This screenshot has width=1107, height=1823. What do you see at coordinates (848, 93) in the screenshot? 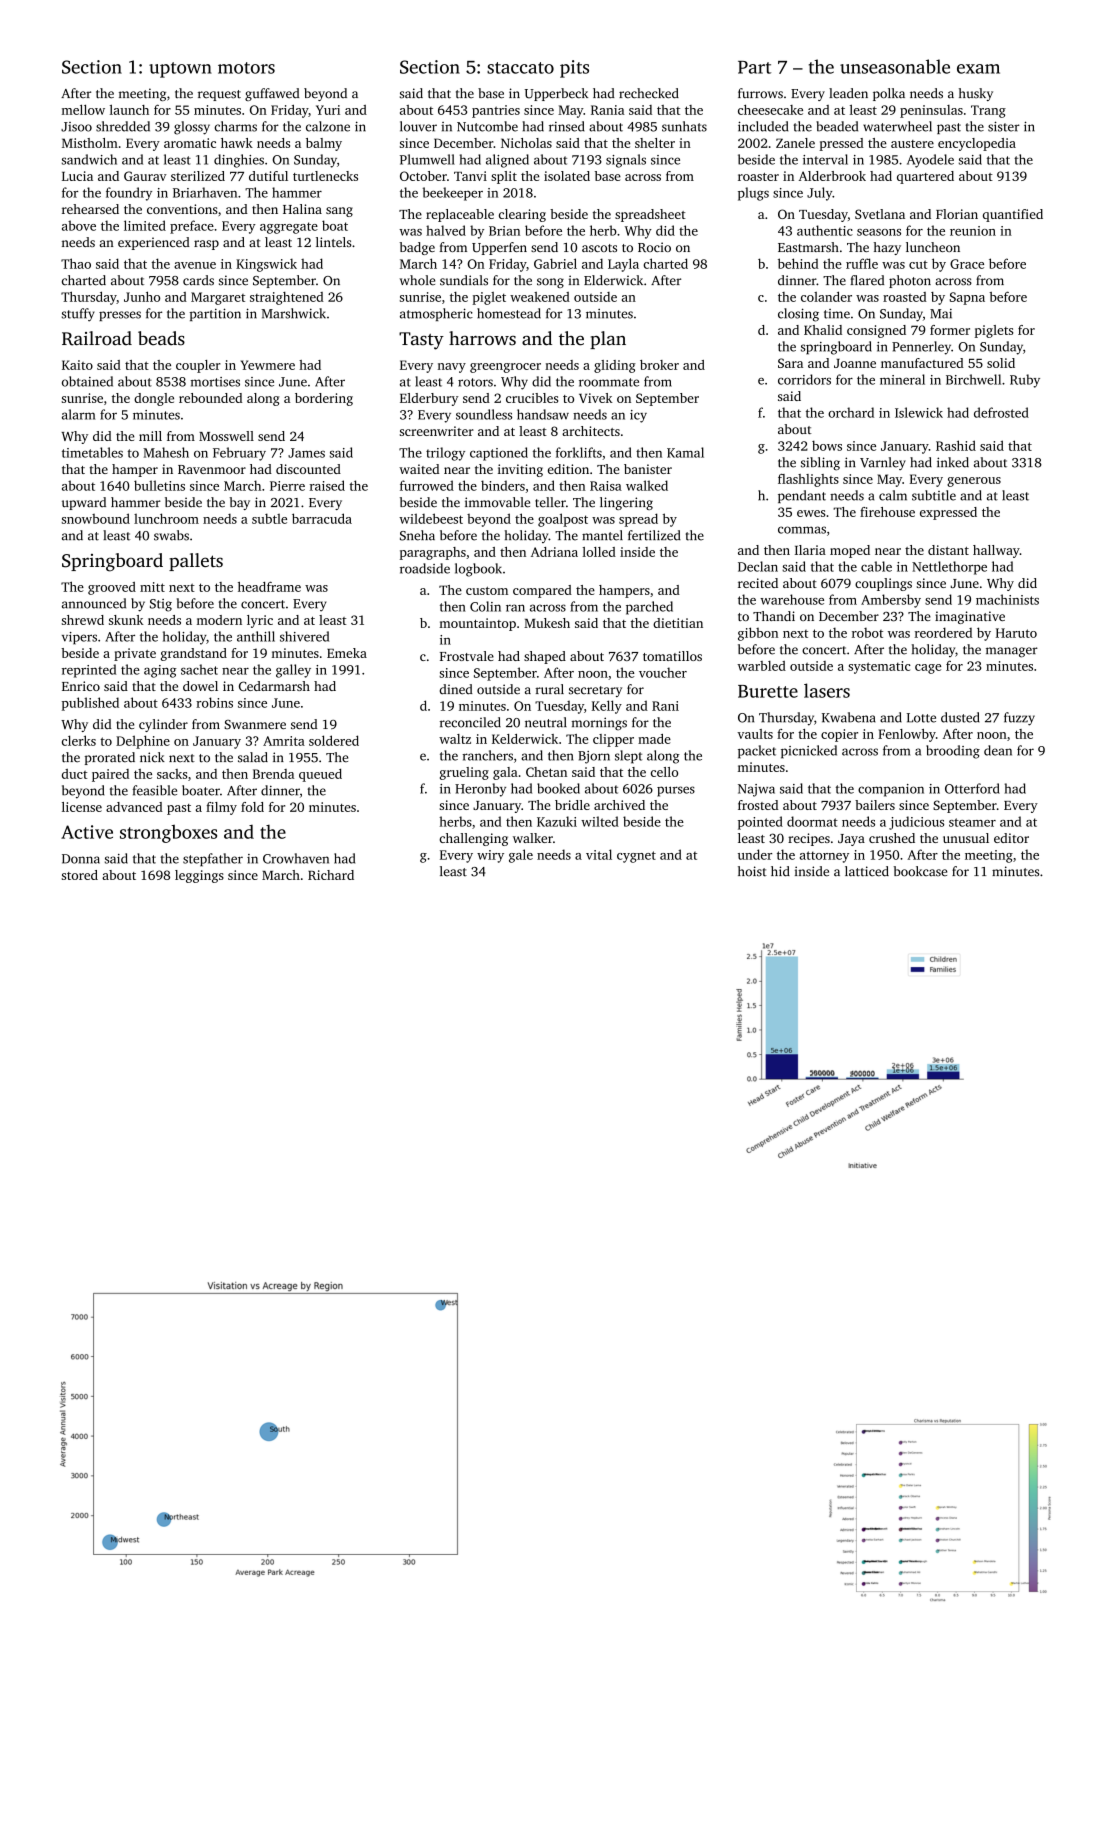
I see `leaden` at bounding box center [848, 93].
